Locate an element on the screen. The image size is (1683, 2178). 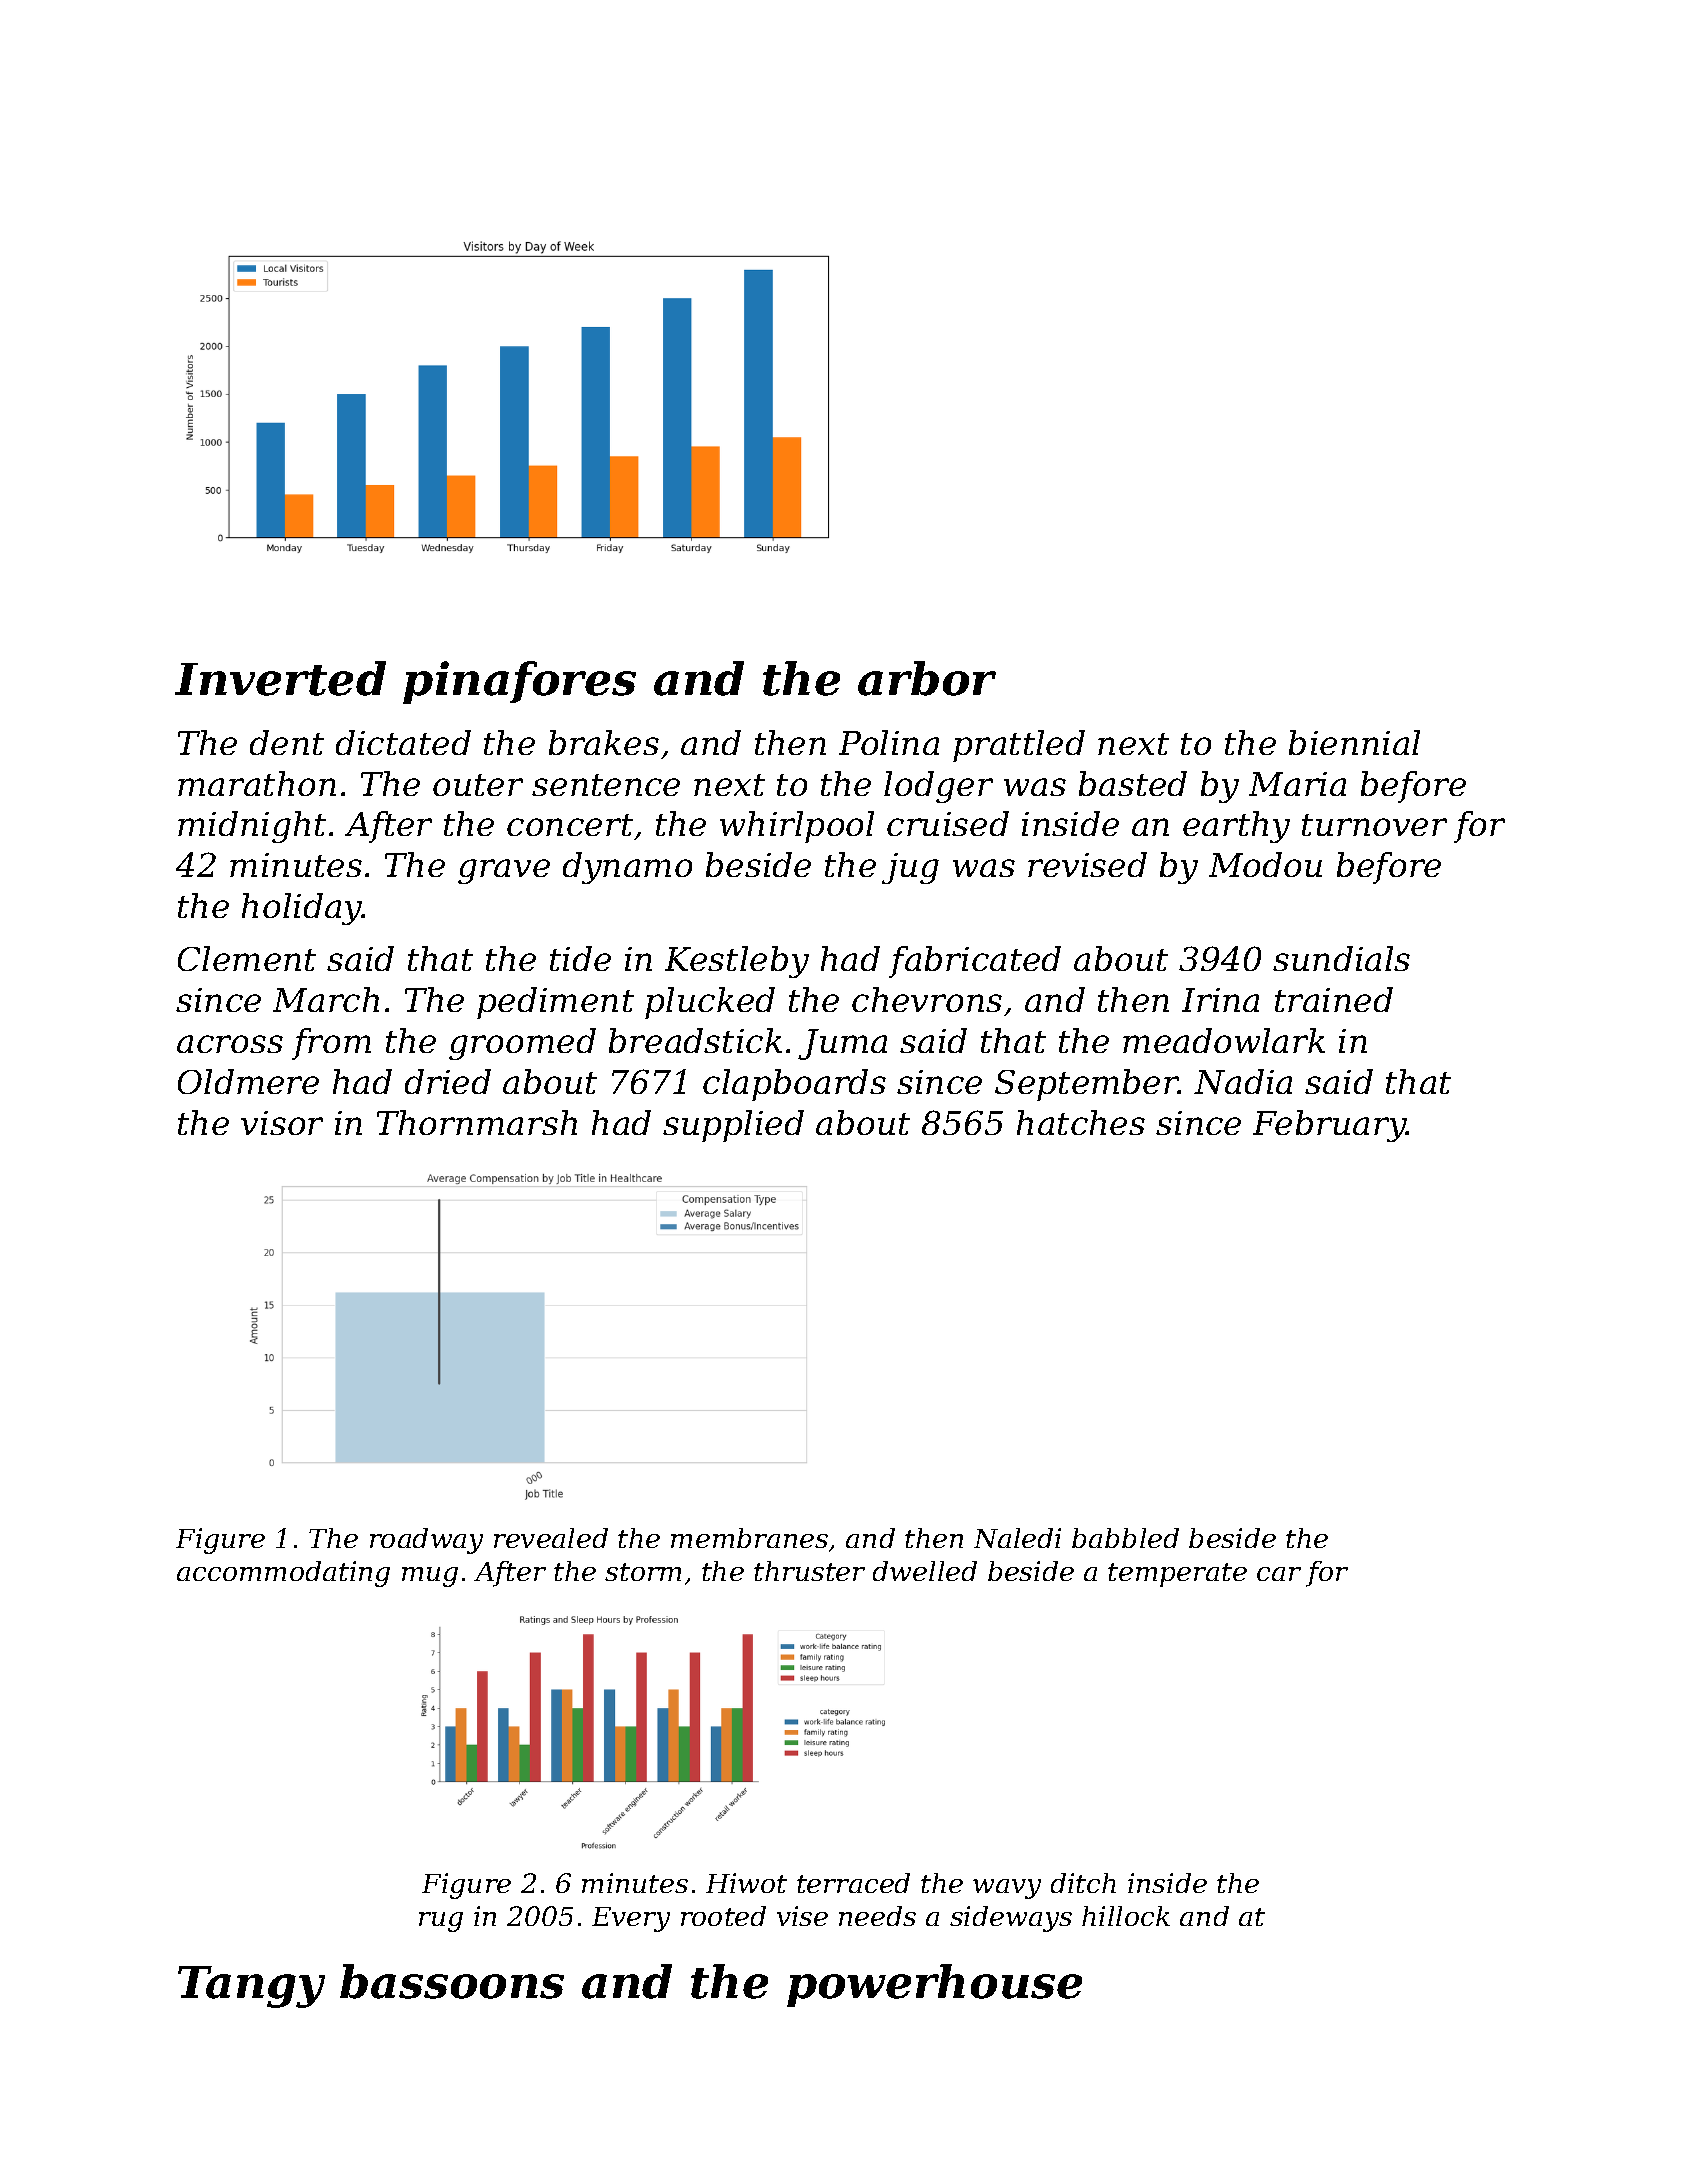
chevrons is located at coordinates (927, 999).
